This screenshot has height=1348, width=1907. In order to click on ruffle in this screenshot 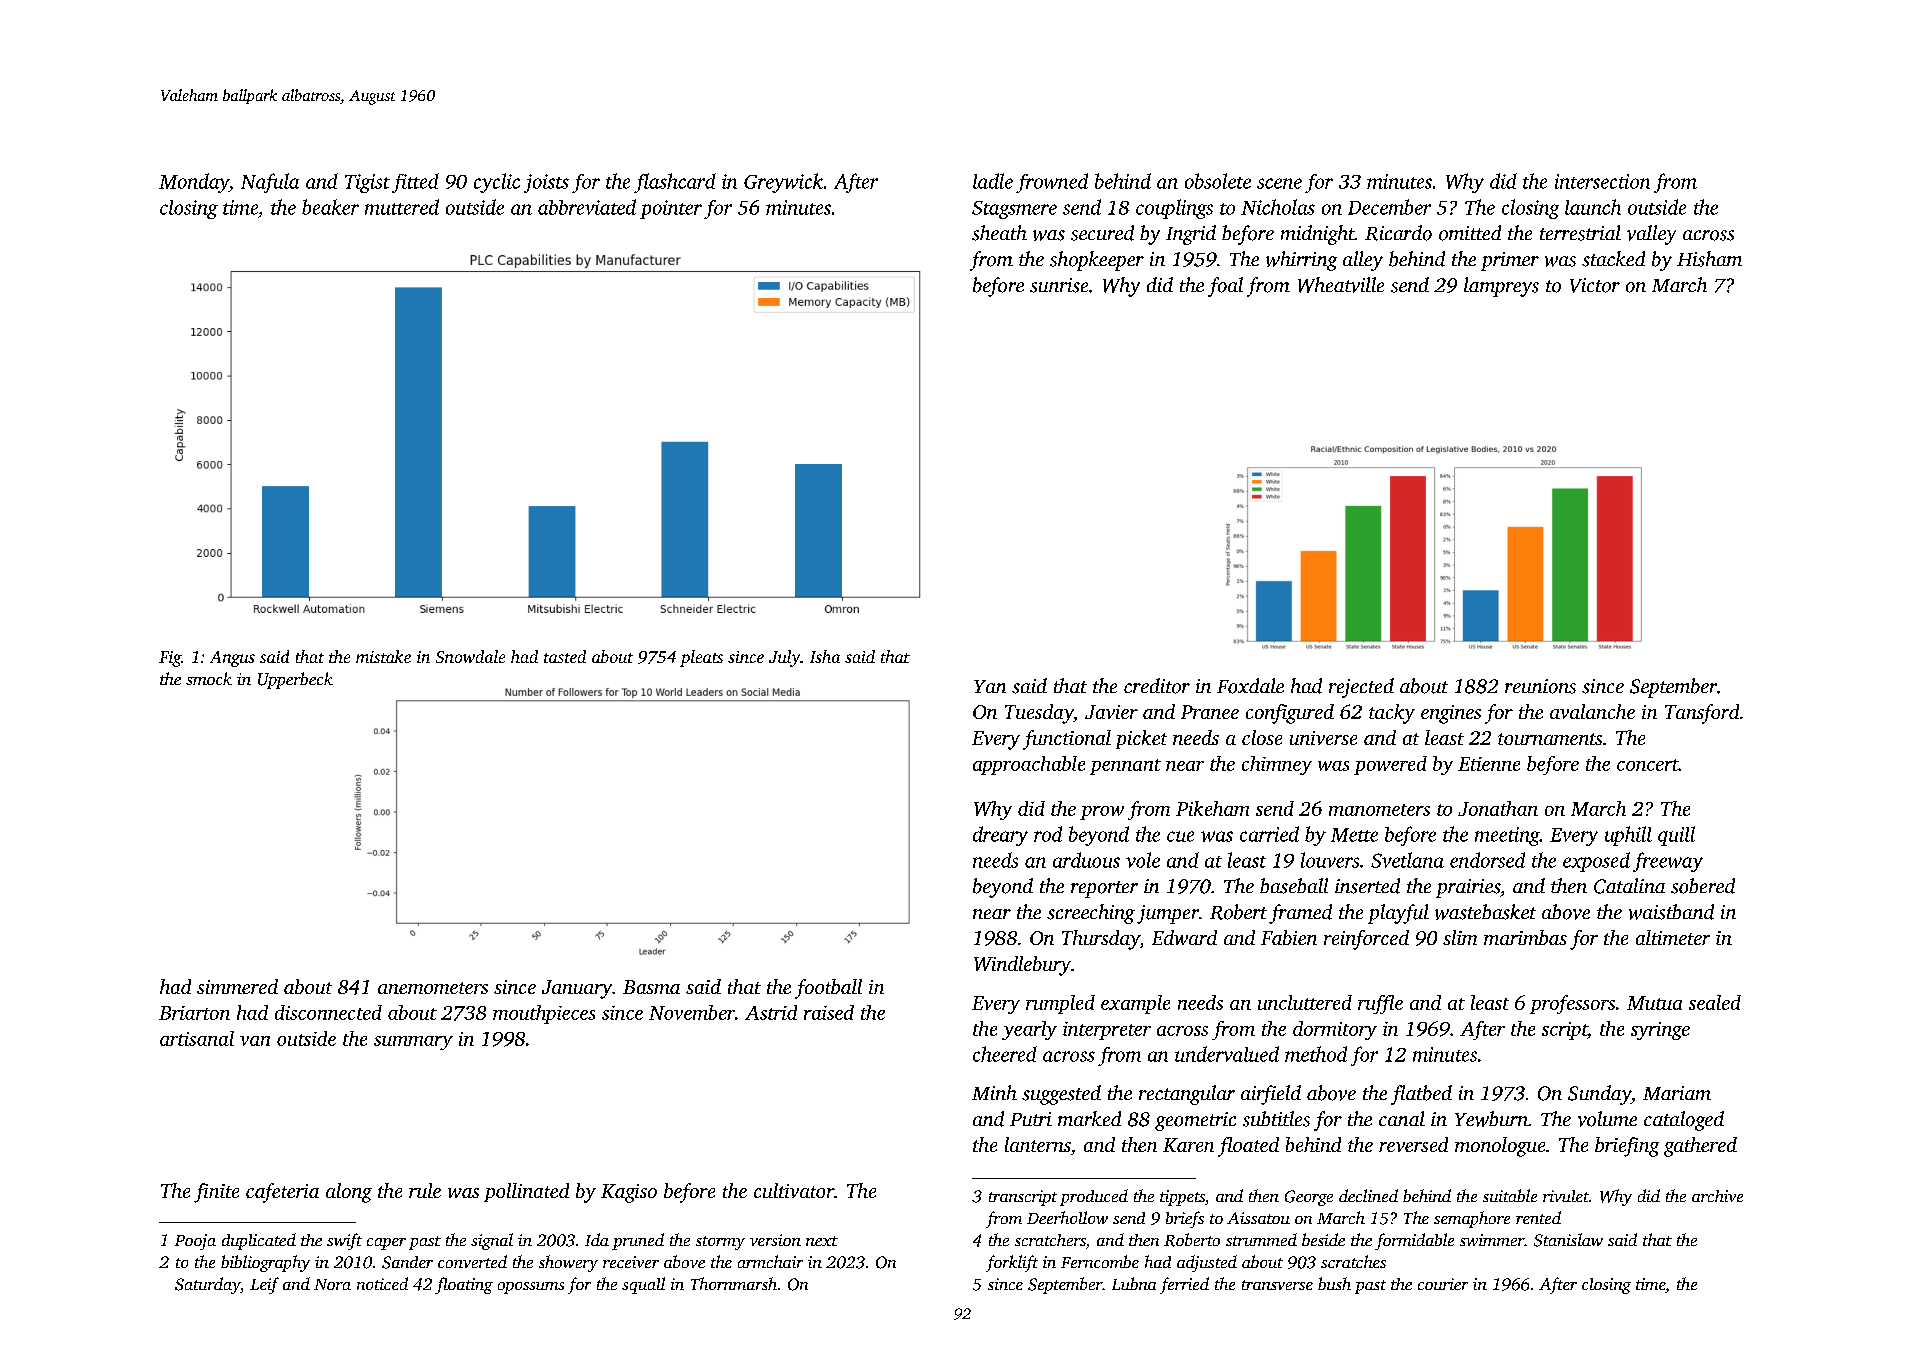, I will do `click(1380, 1004)`.
